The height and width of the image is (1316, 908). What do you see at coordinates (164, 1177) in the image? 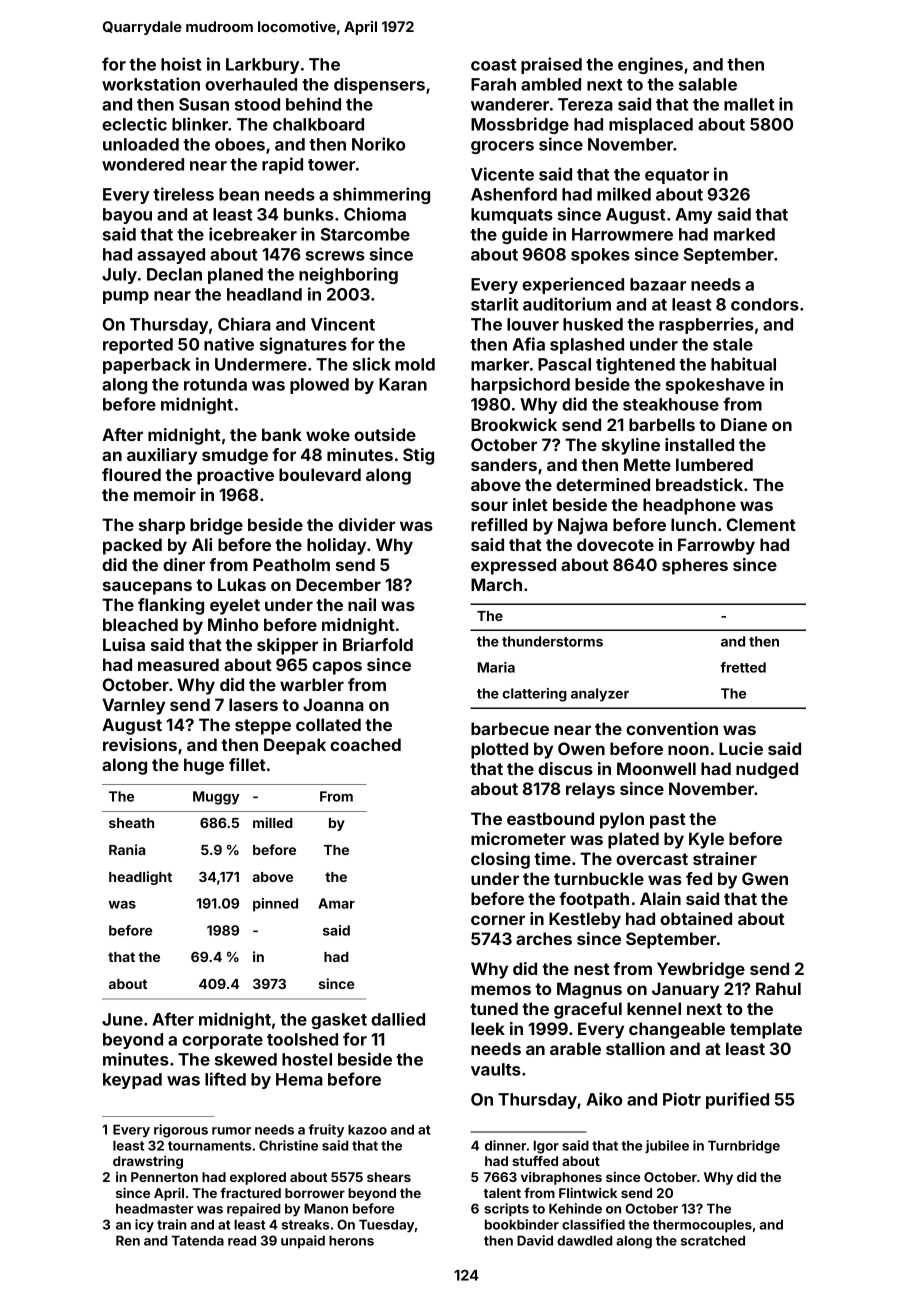
I see `Pennerton` at bounding box center [164, 1177].
